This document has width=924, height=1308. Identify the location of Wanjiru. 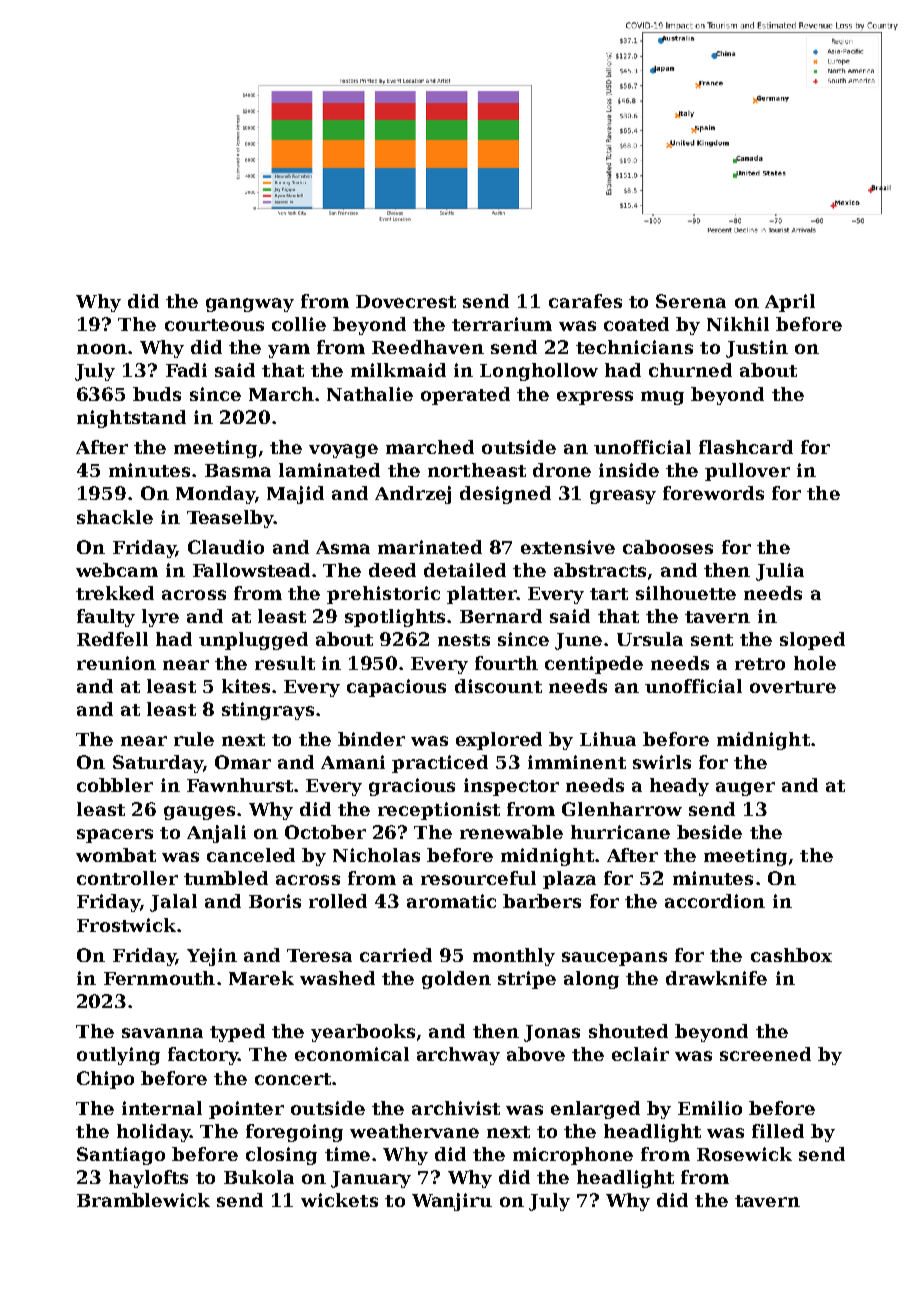
(452, 1202).
